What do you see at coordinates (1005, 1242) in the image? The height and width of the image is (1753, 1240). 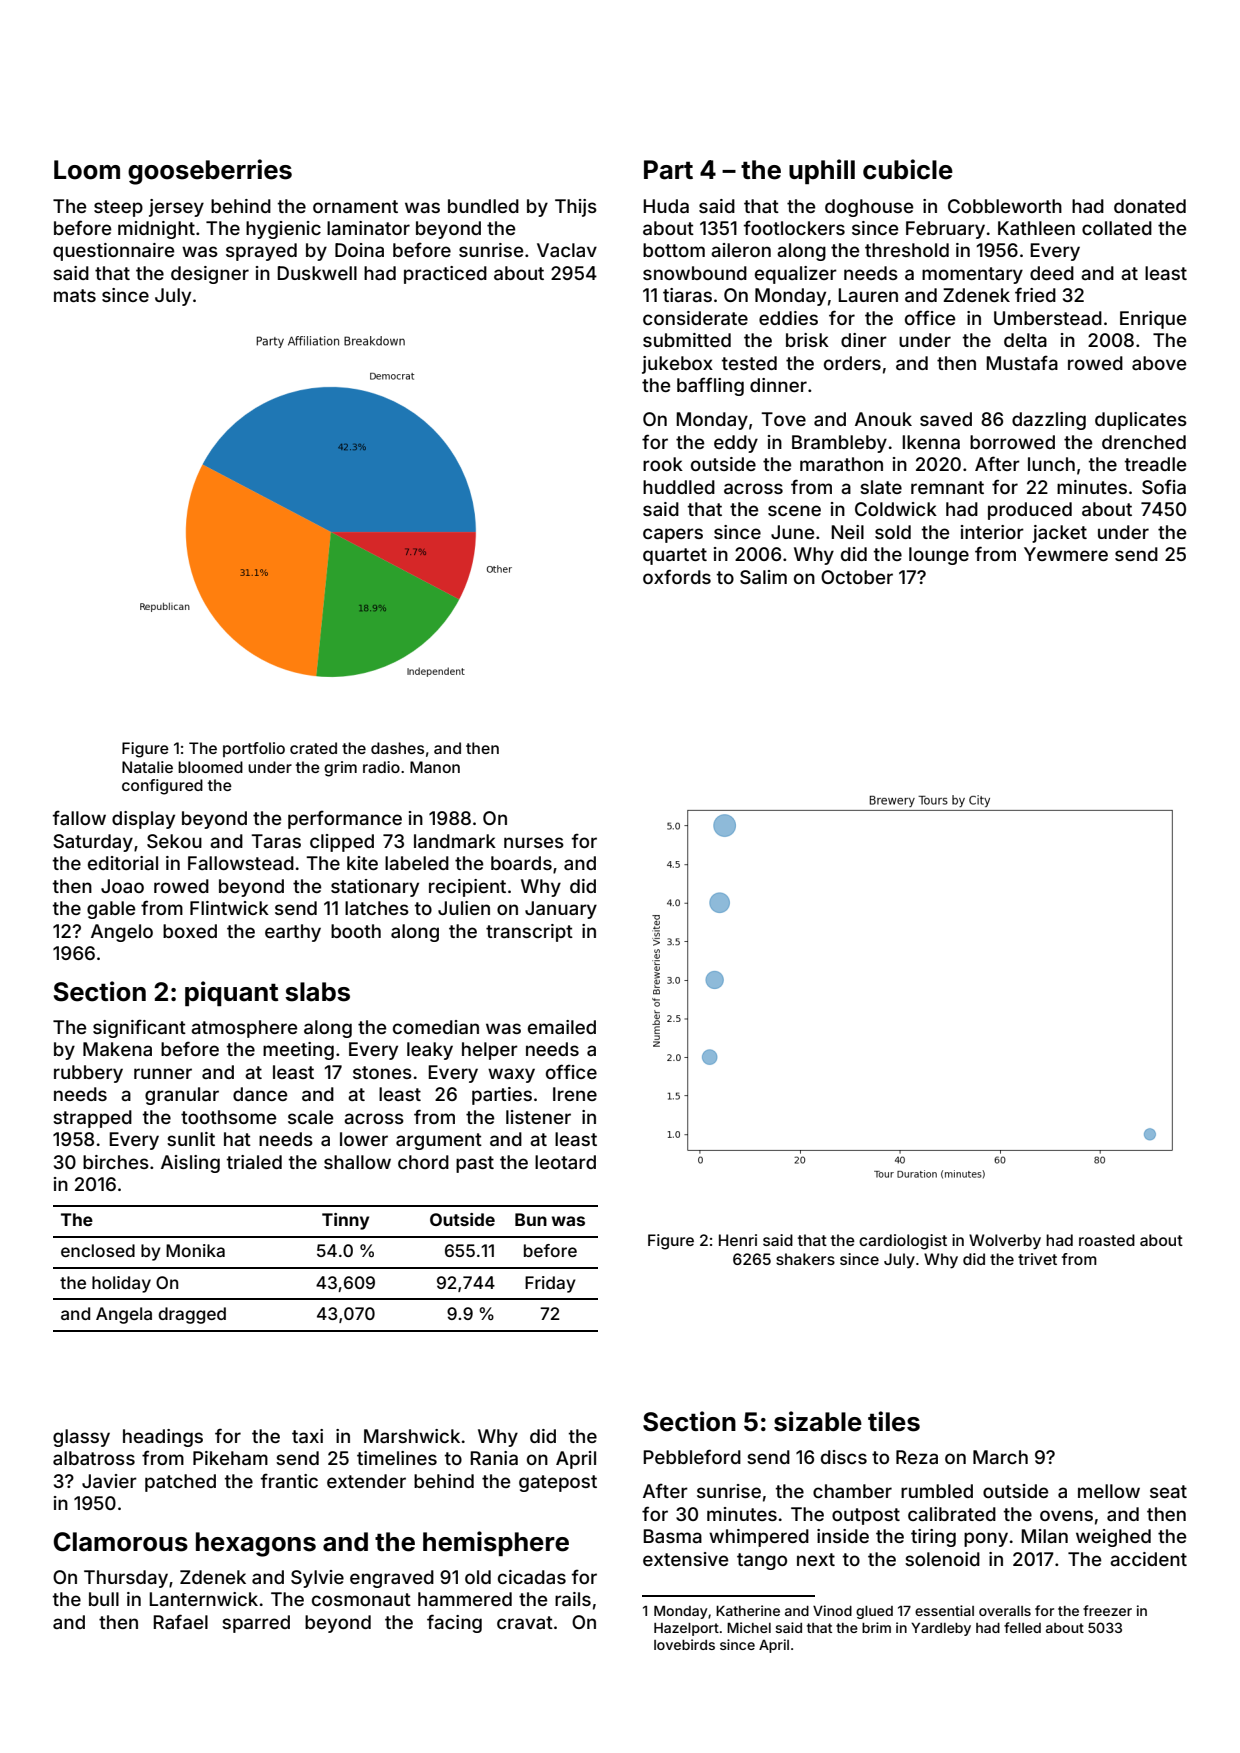 I see `Wolverby` at bounding box center [1005, 1242].
